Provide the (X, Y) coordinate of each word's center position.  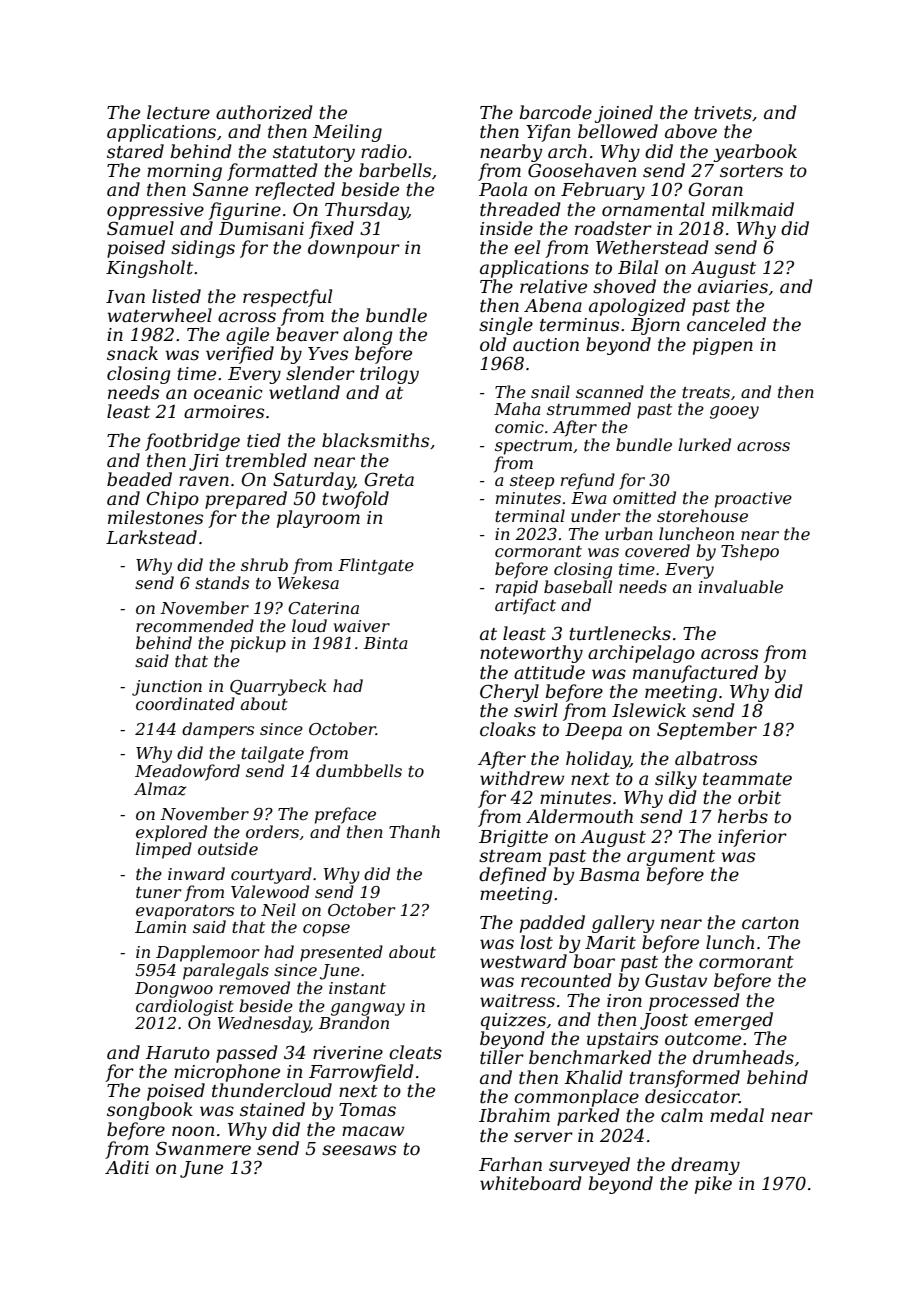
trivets (723, 113)
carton (770, 923)
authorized (264, 112)
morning (184, 172)
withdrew (522, 778)
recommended (195, 625)
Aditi (127, 1167)
